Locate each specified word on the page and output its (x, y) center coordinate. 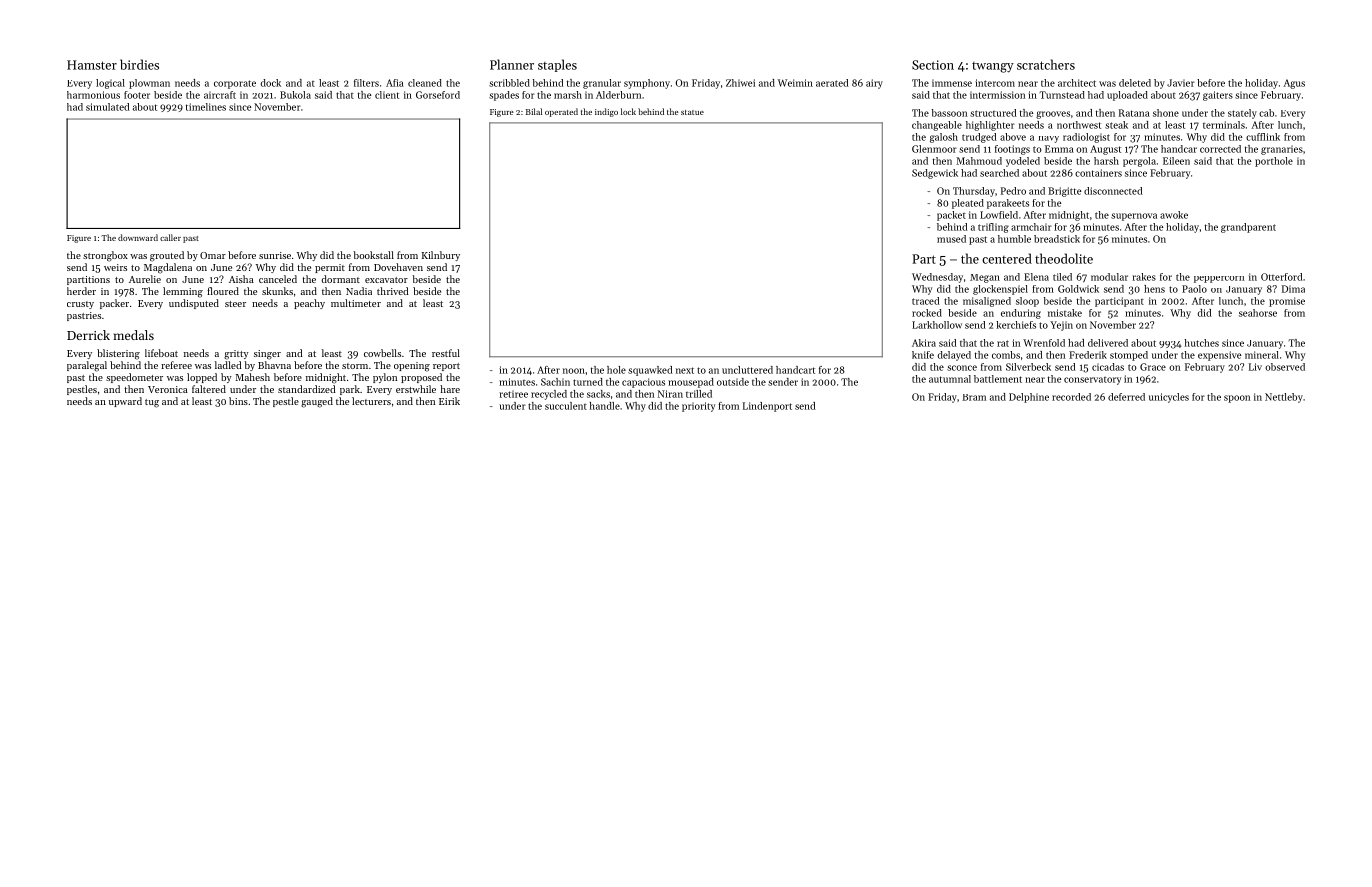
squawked (650, 371)
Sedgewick (935, 174)
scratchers (1046, 64)
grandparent (1248, 228)
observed (1285, 367)
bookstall (373, 255)
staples (557, 65)
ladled (228, 365)
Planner (512, 64)
